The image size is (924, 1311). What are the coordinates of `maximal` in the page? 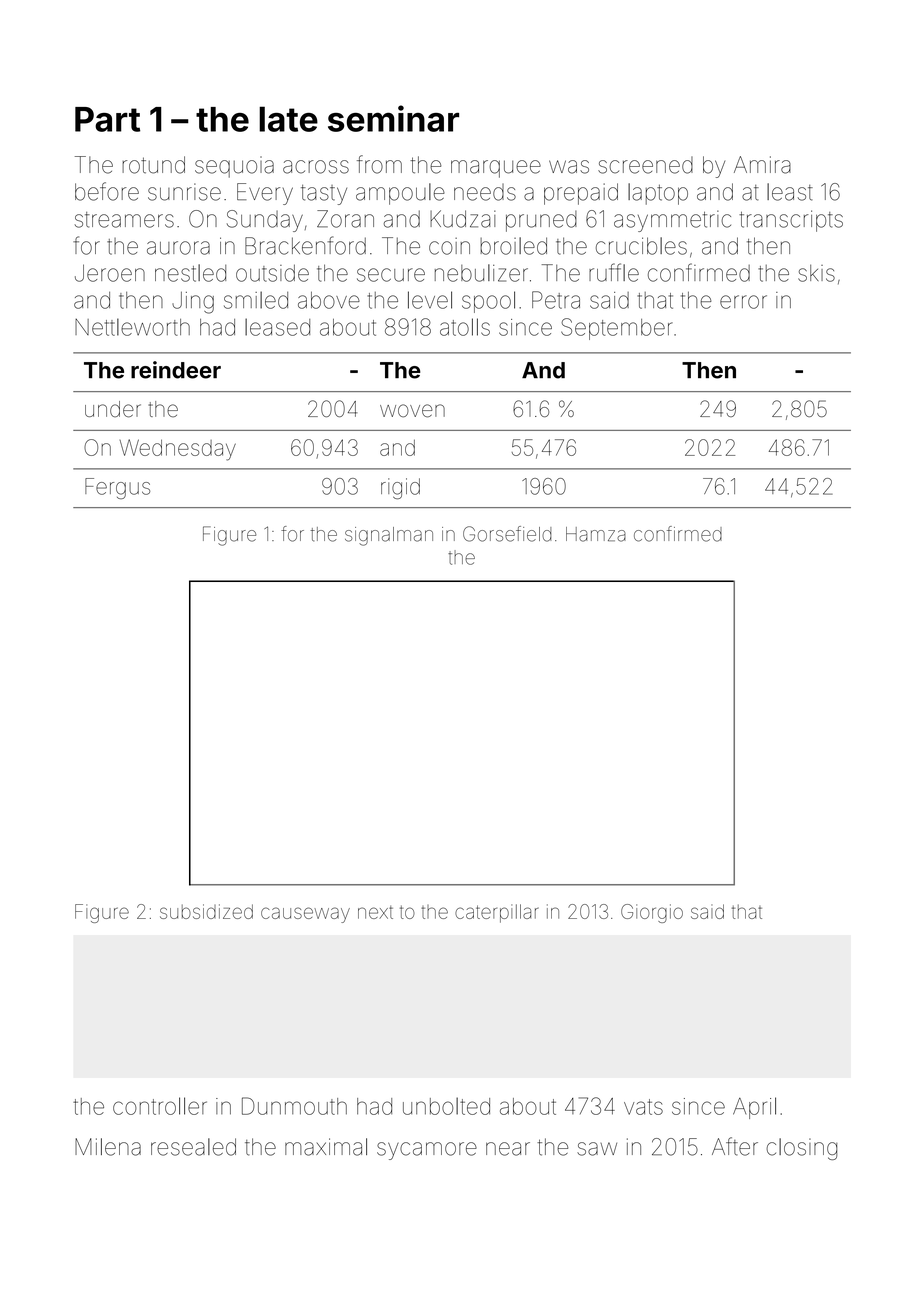 It's located at (326, 1147).
